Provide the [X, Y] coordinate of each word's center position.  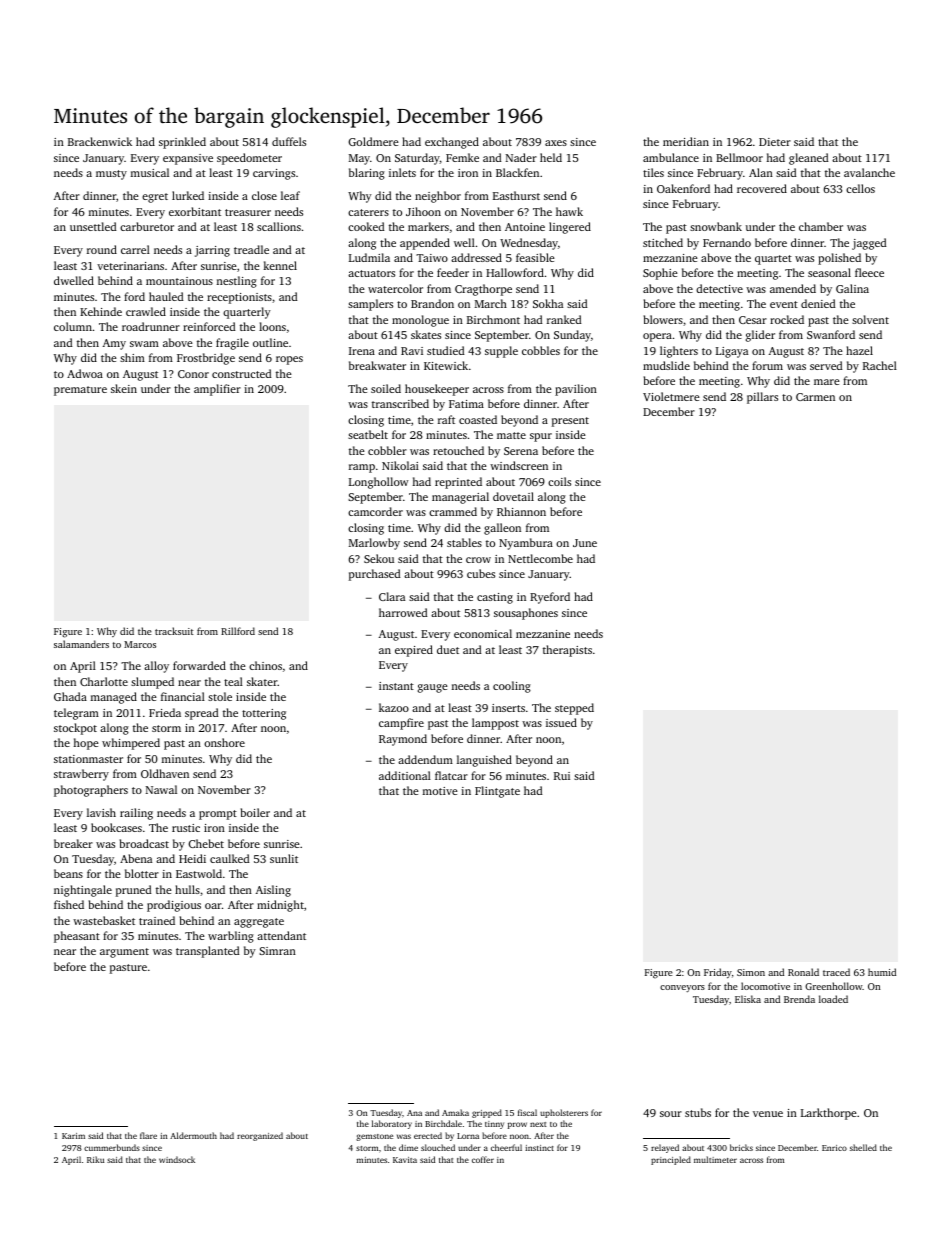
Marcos [140, 644]
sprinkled [182, 143]
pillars [762, 398]
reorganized [260, 1136]
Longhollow [378, 483]
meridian [686, 141]
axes [556, 143]
